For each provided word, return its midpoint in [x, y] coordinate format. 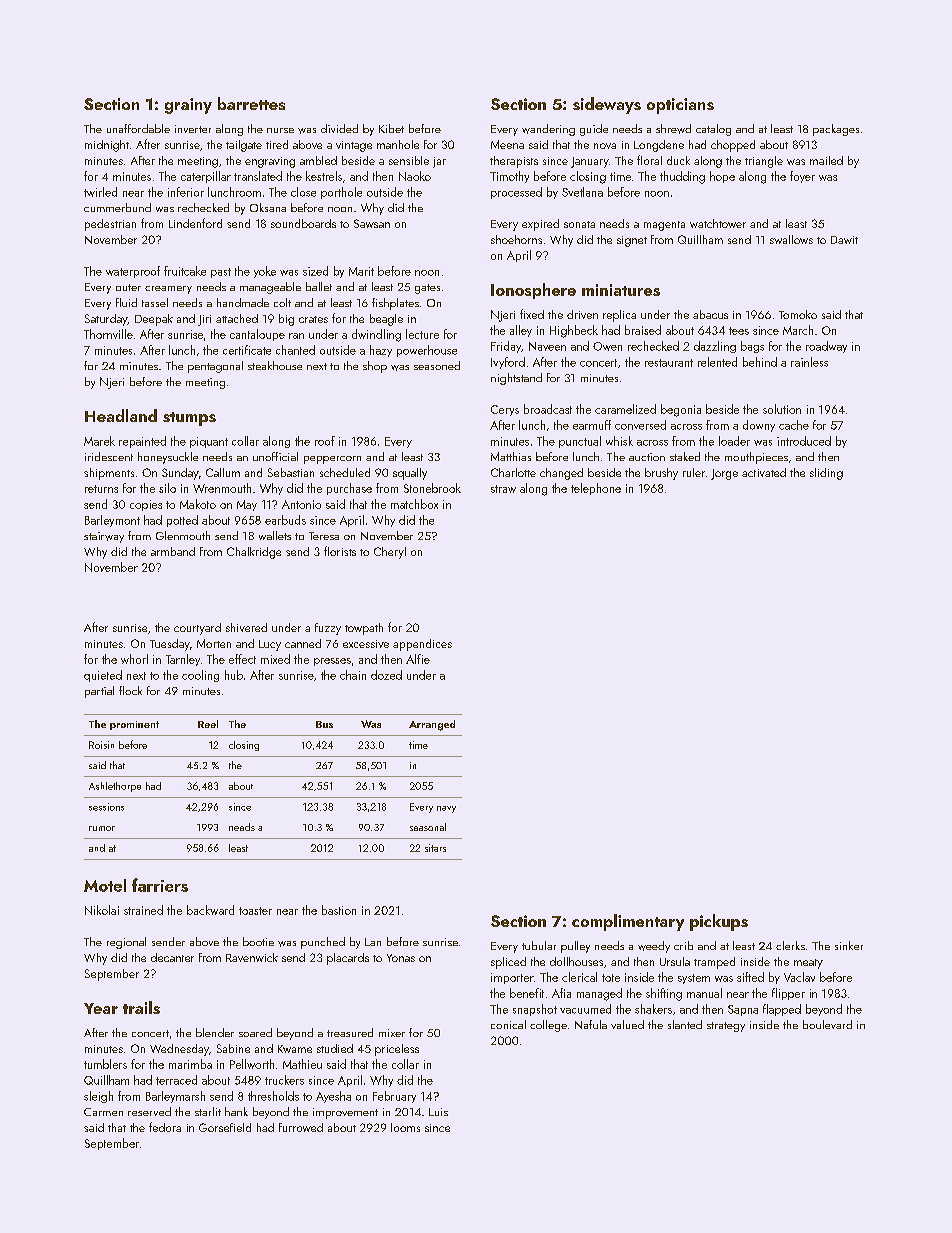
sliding [826, 474]
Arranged [432, 725]
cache [794, 425]
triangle [764, 162]
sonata [579, 224]
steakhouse [275, 365]
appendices [422, 645]
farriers [160, 885]
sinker [849, 945]
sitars [435, 848]
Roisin [101, 745]
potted [182, 521]
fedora [165, 1127]
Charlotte [513, 472]
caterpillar [206, 177]
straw [503, 489]
